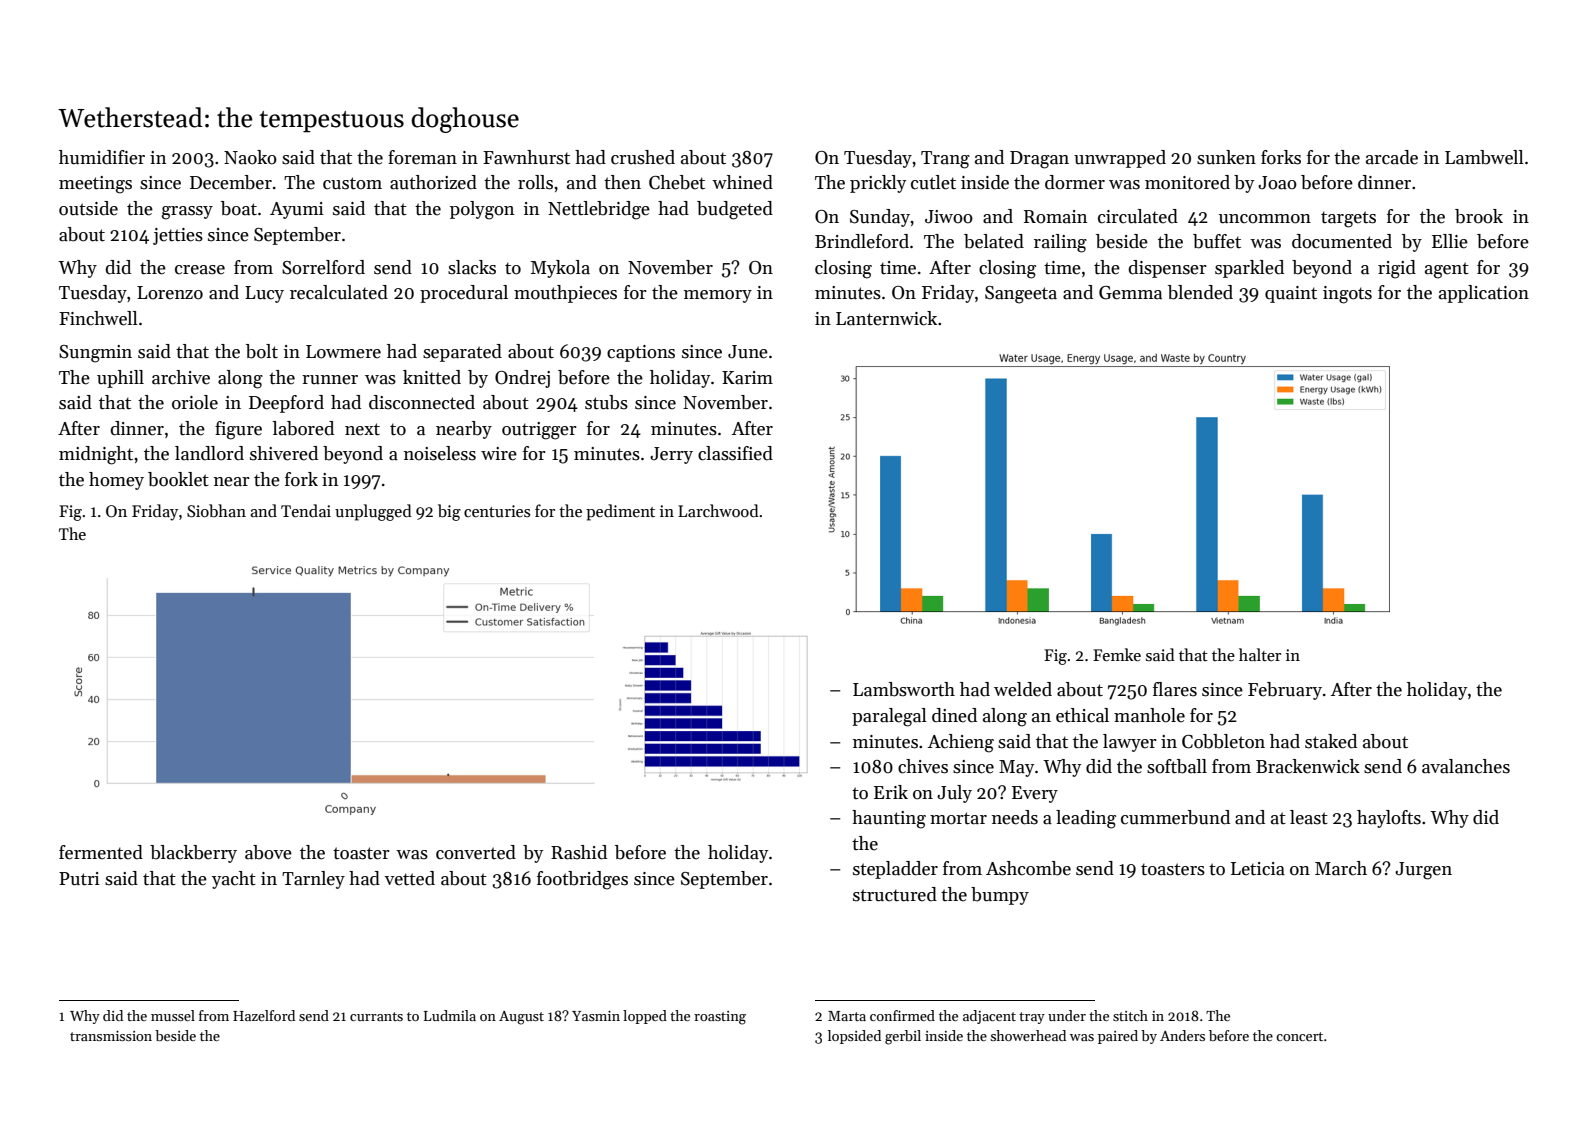  What do you see at coordinates (96, 455) in the document?
I see `midnight` at bounding box center [96, 455].
